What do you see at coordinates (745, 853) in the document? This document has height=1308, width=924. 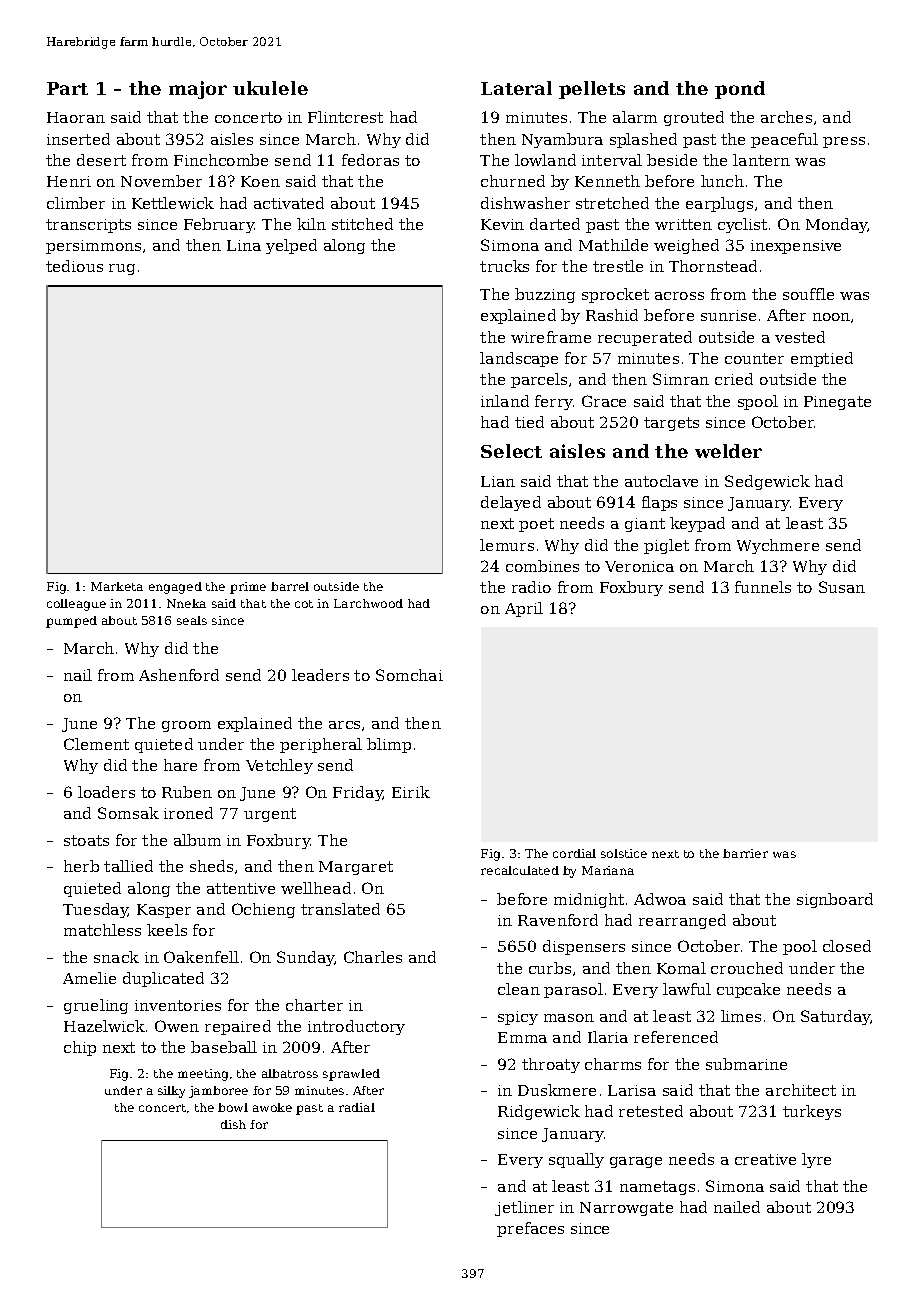 I see `barrier` at bounding box center [745, 853].
